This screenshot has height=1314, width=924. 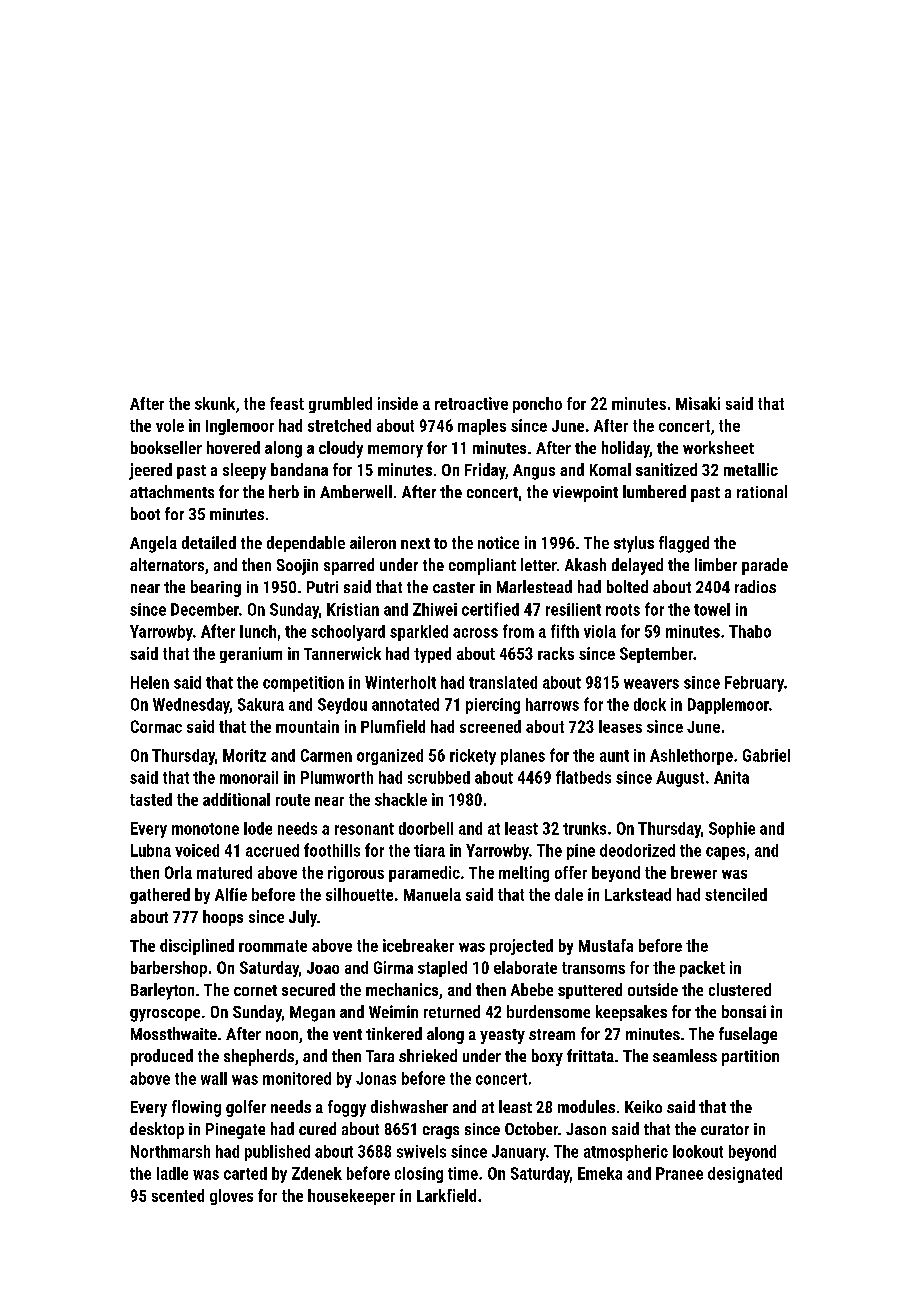 What do you see at coordinates (600, 1173) in the screenshot?
I see `Emeka` at bounding box center [600, 1173].
